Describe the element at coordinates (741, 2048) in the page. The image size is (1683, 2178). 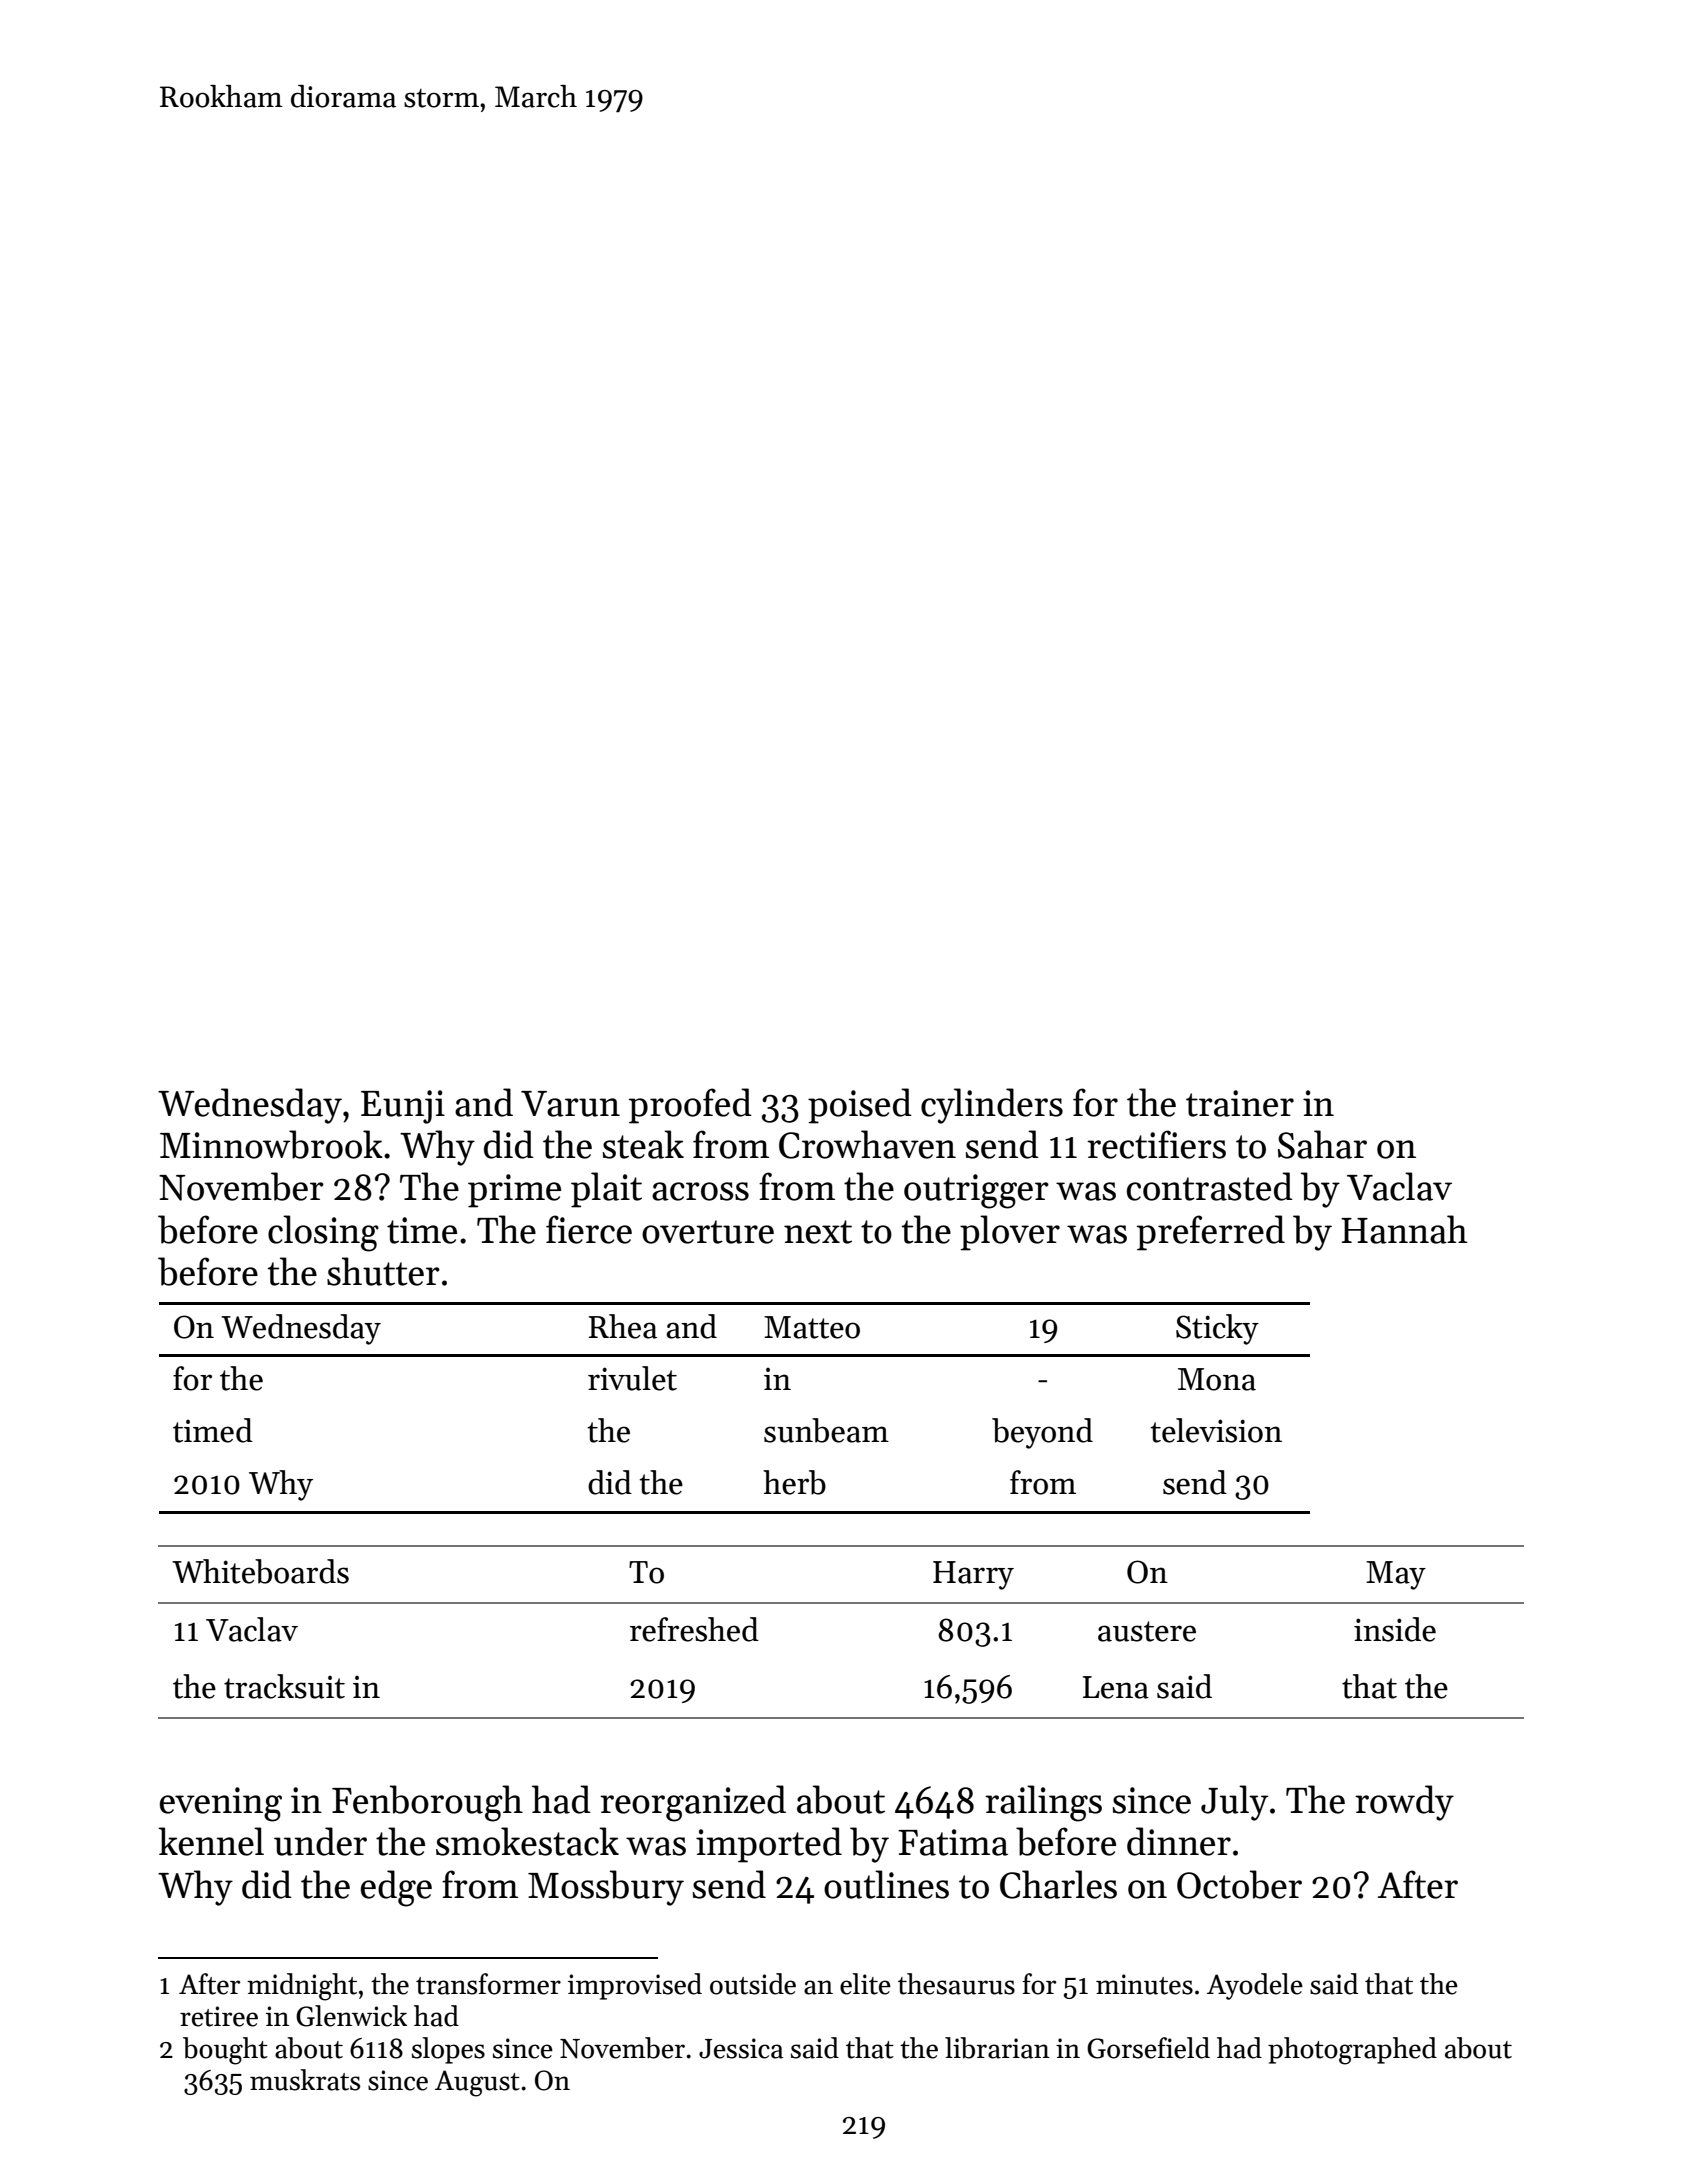
I see `Jessica` at that location.
